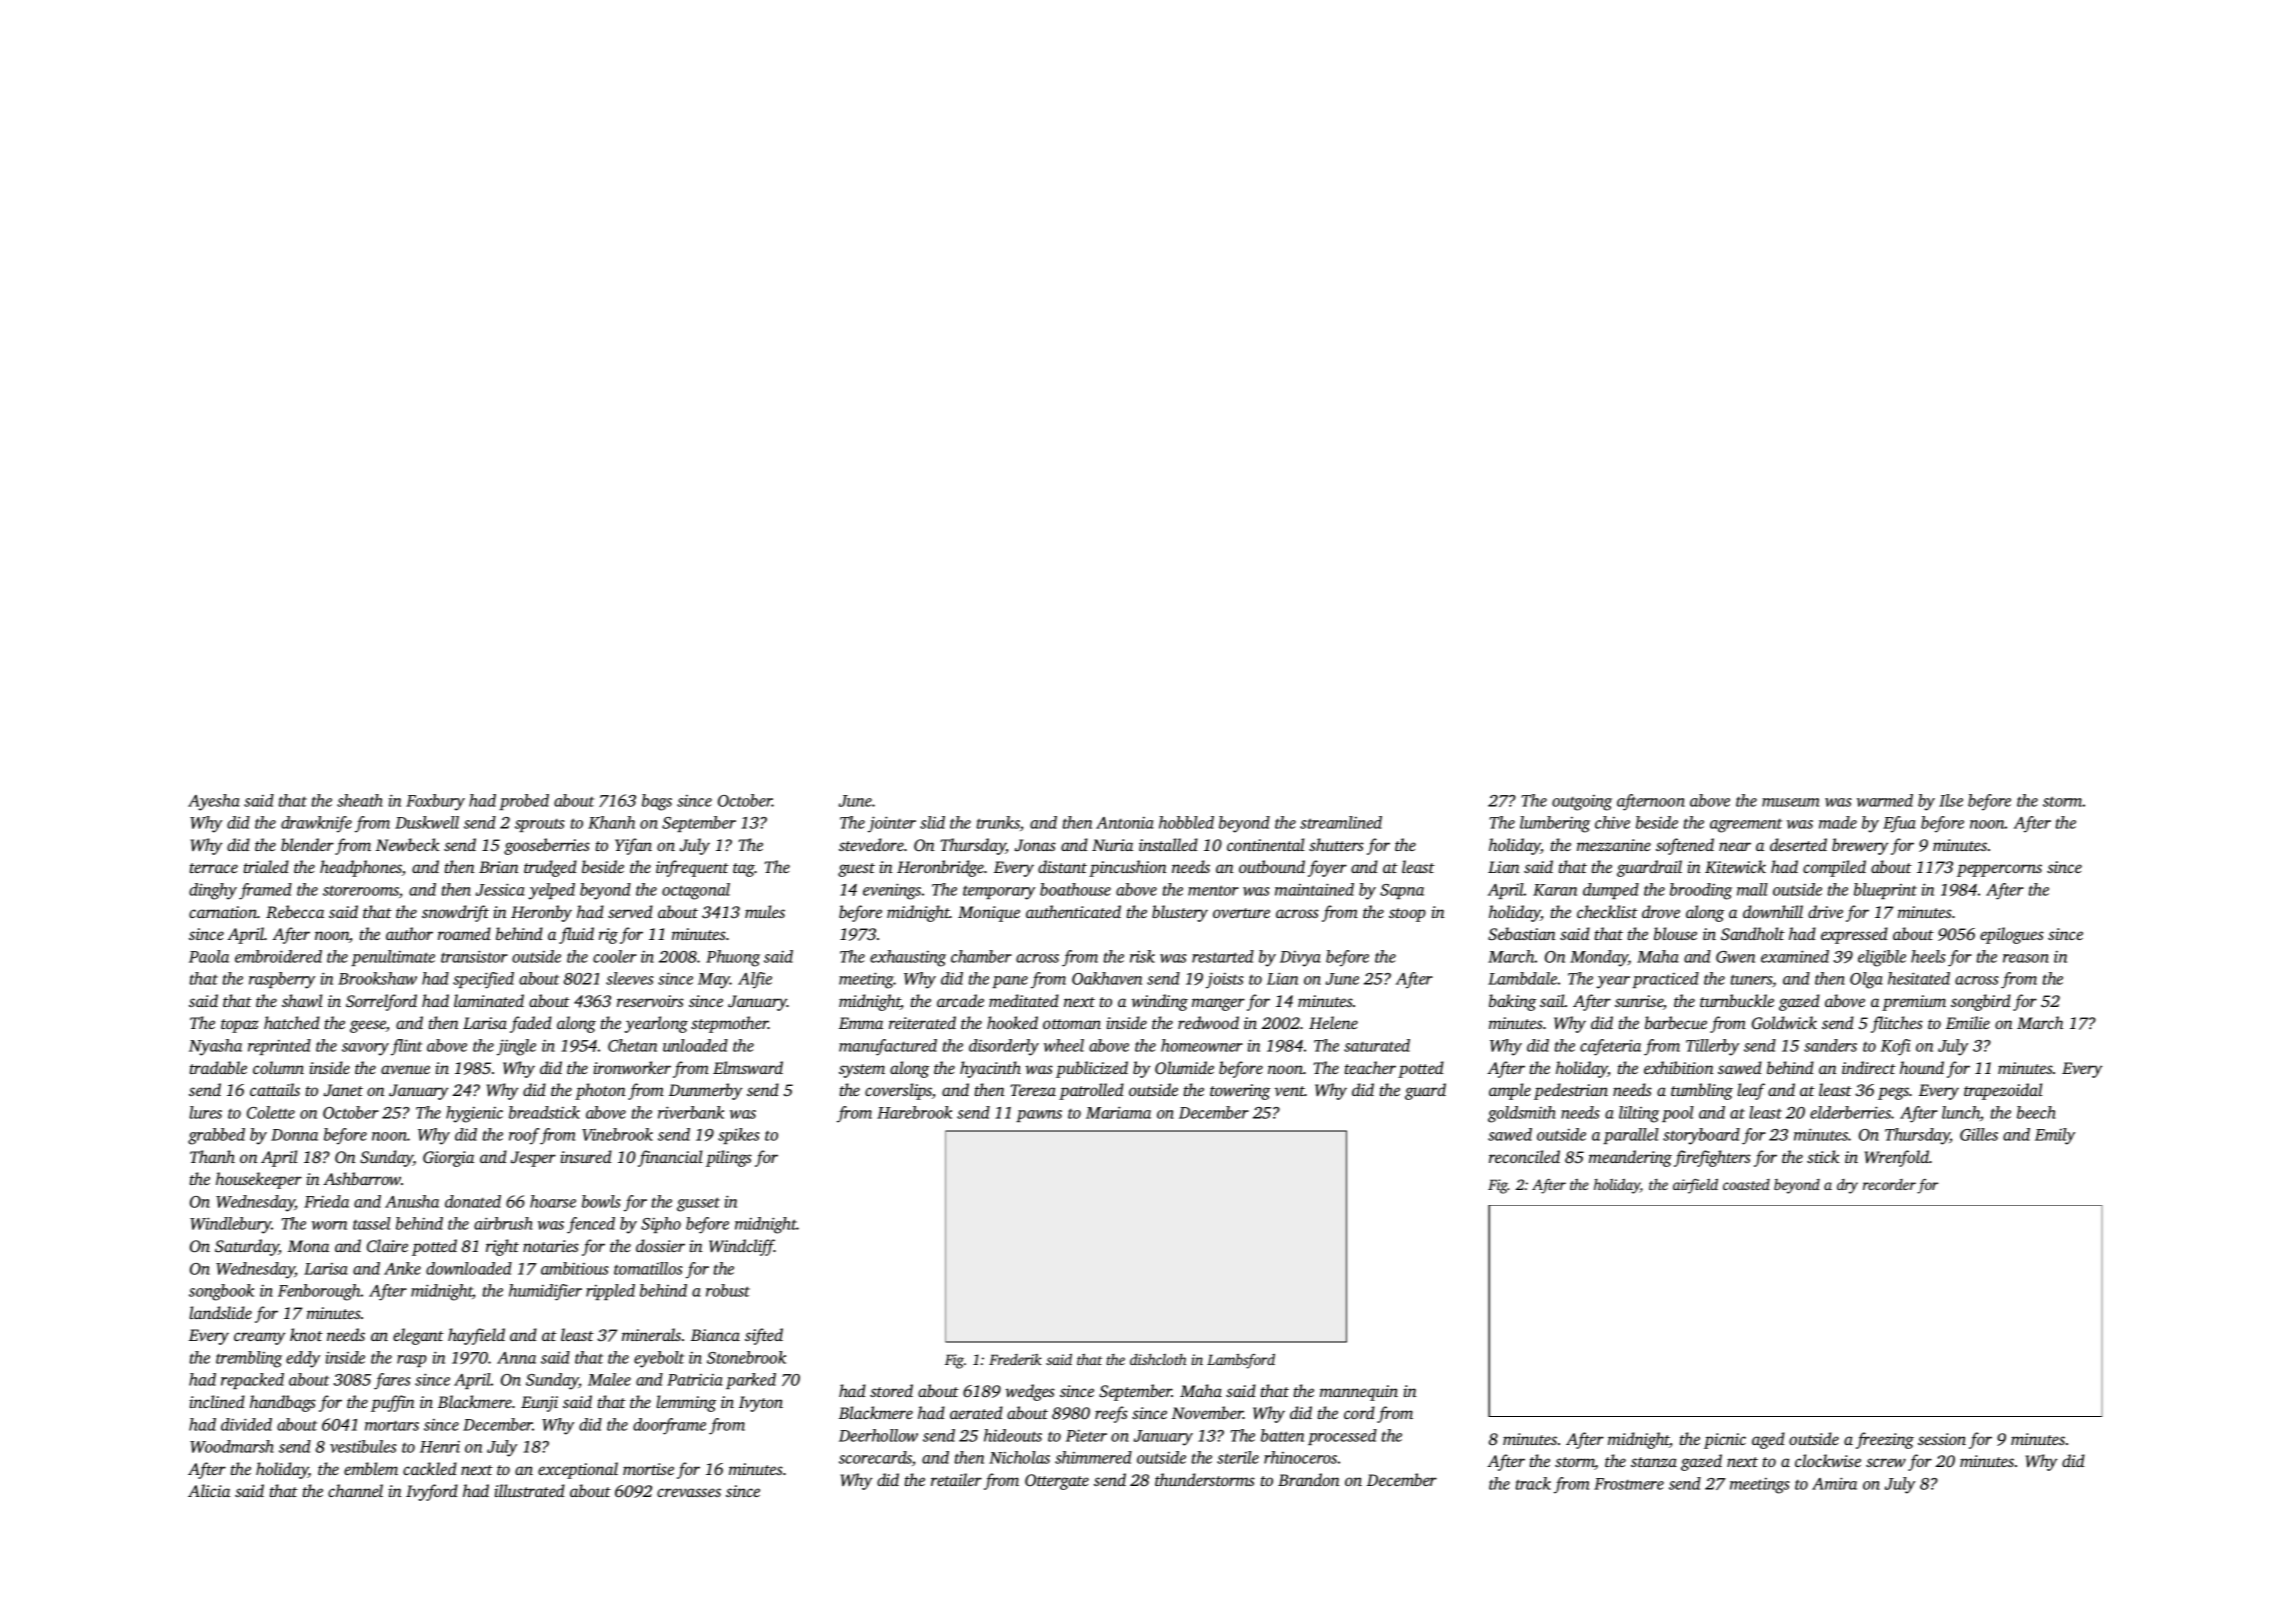 Image resolution: width=2292 pixels, height=1620 pixels. What do you see at coordinates (1092, 1069) in the page?
I see `publicized` at bounding box center [1092, 1069].
